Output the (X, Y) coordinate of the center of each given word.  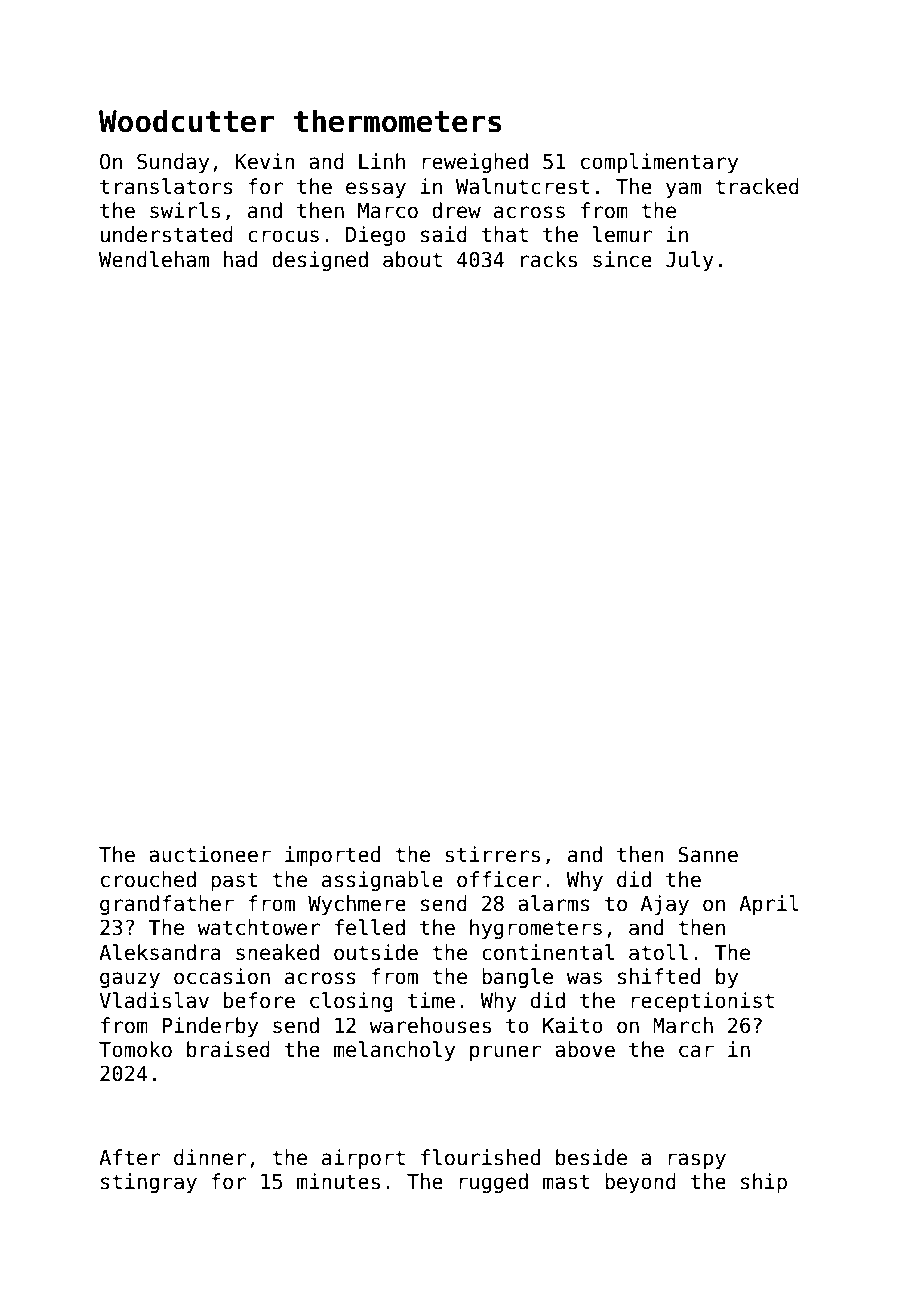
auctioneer (210, 854)
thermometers (398, 121)
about (412, 259)
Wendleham (154, 259)
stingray (149, 1183)
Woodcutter (186, 121)
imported (332, 856)
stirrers (492, 854)
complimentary (659, 163)
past (234, 881)
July (690, 261)
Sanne (708, 854)
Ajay (665, 905)
